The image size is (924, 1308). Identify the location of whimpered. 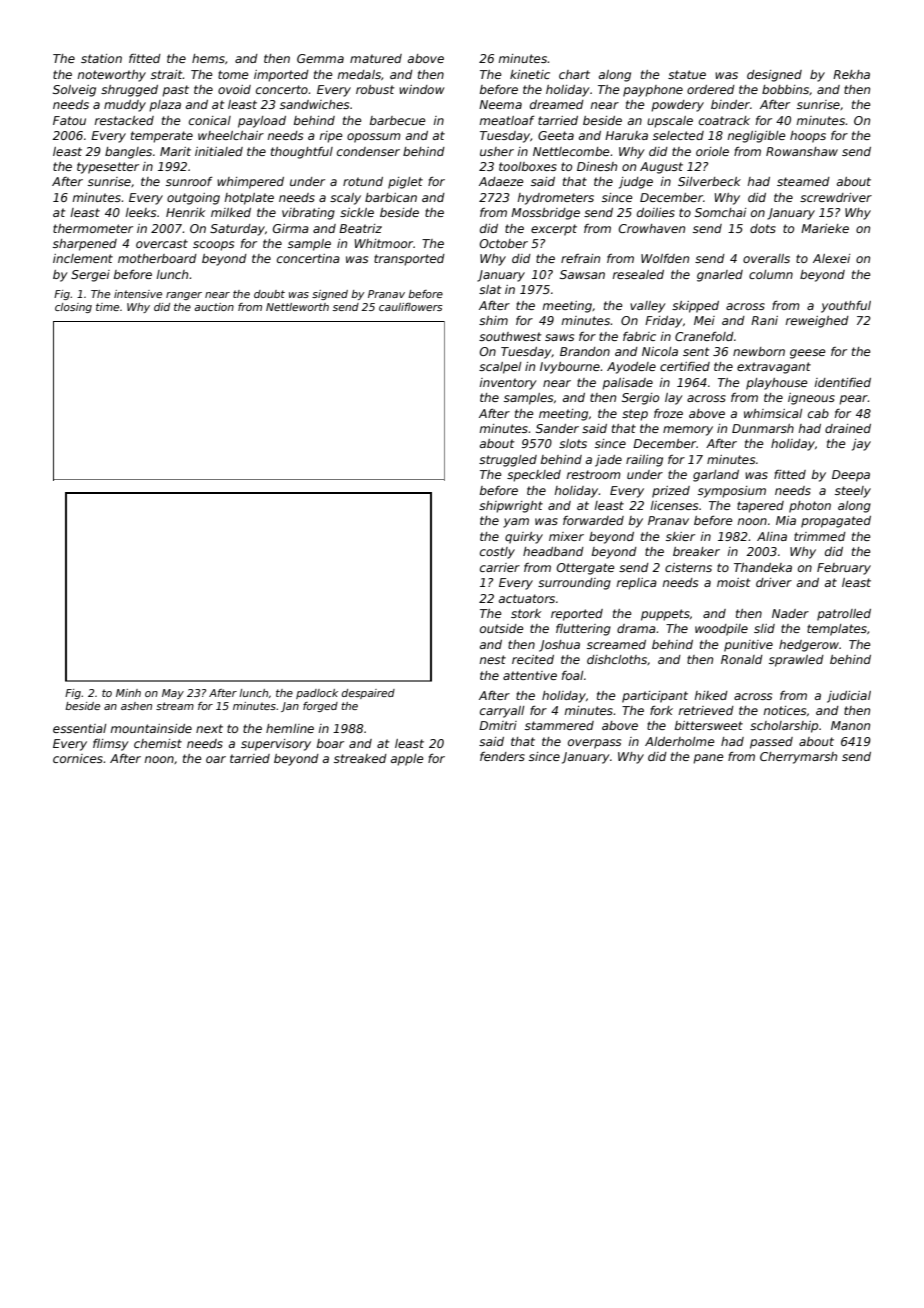
(250, 183).
